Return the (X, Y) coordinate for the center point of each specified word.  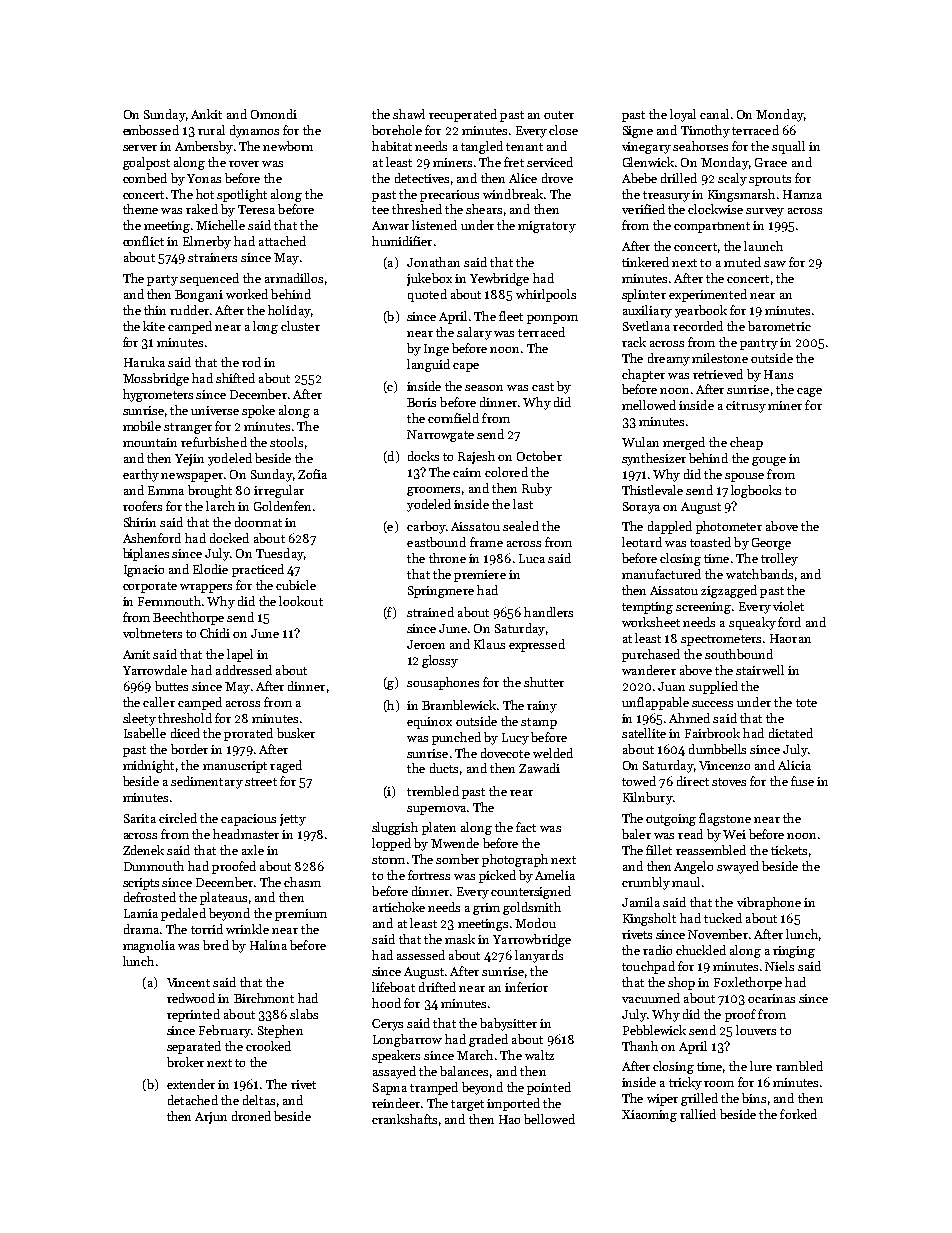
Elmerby (207, 242)
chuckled (701, 950)
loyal (683, 115)
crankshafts (404, 1119)
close (563, 130)
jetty (293, 820)
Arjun (211, 1118)
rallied (698, 1114)
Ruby (537, 489)
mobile (142, 426)
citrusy (746, 407)
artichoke (399, 907)
